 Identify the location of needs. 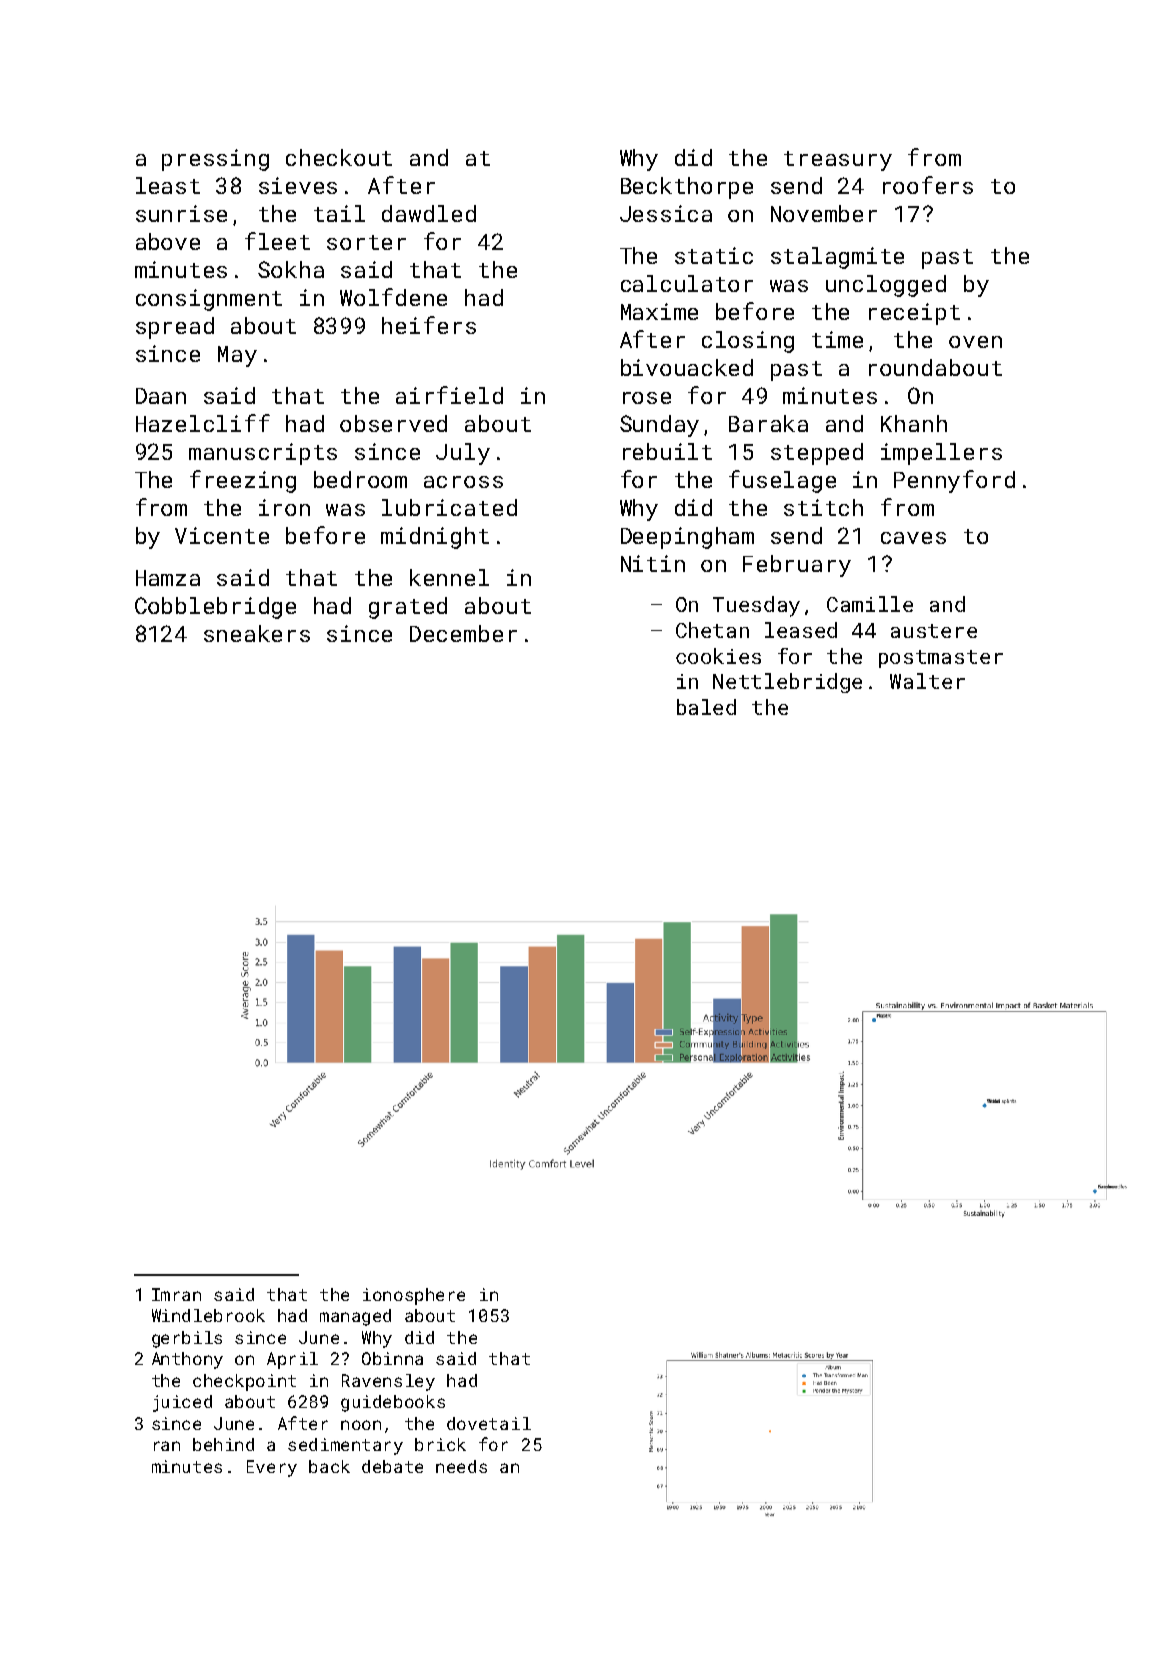
(461, 1466).
